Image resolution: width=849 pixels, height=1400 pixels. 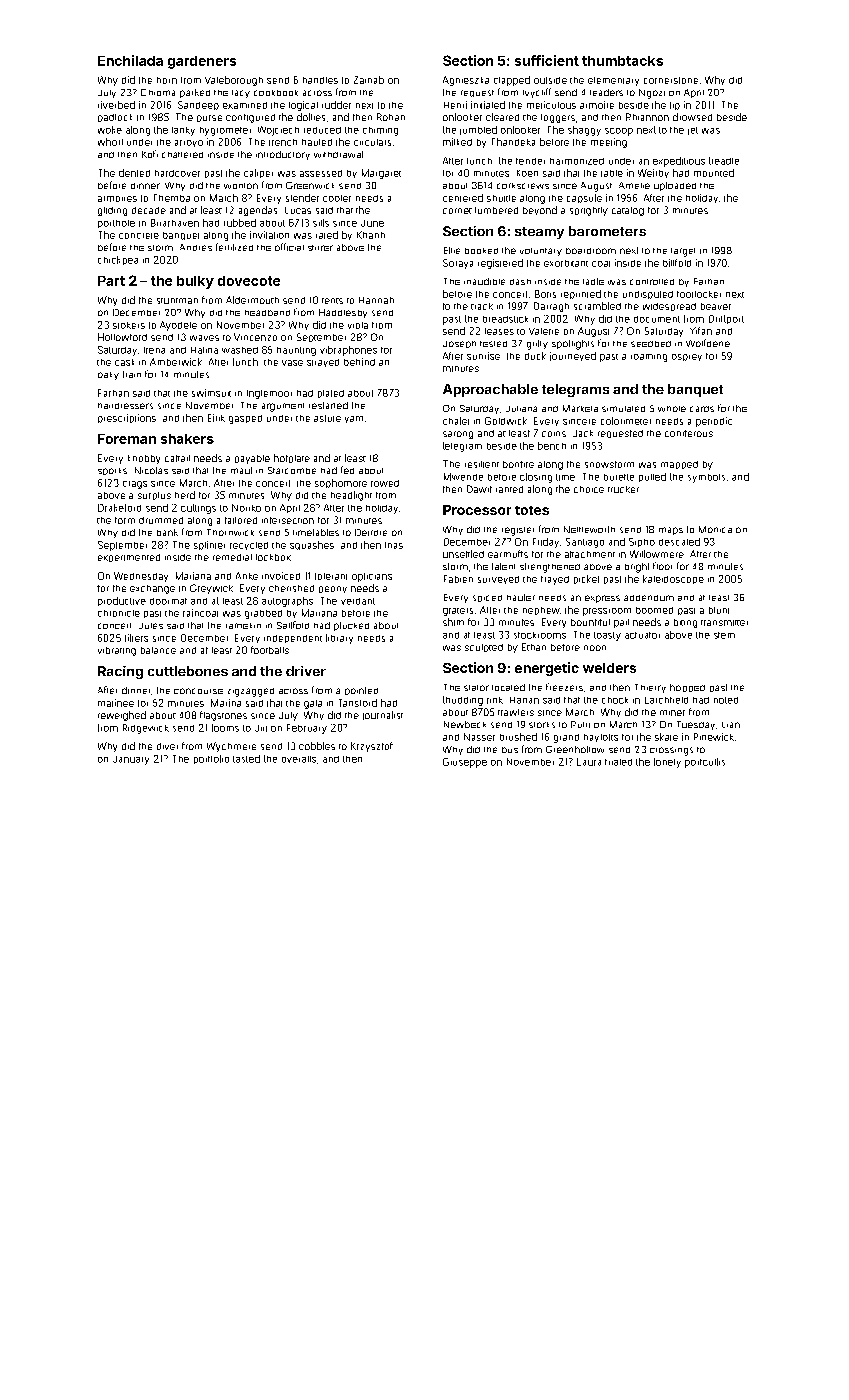 What do you see at coordinates (245, 419) in the page?
I see `gasped` at bounding box center [245, 419].
